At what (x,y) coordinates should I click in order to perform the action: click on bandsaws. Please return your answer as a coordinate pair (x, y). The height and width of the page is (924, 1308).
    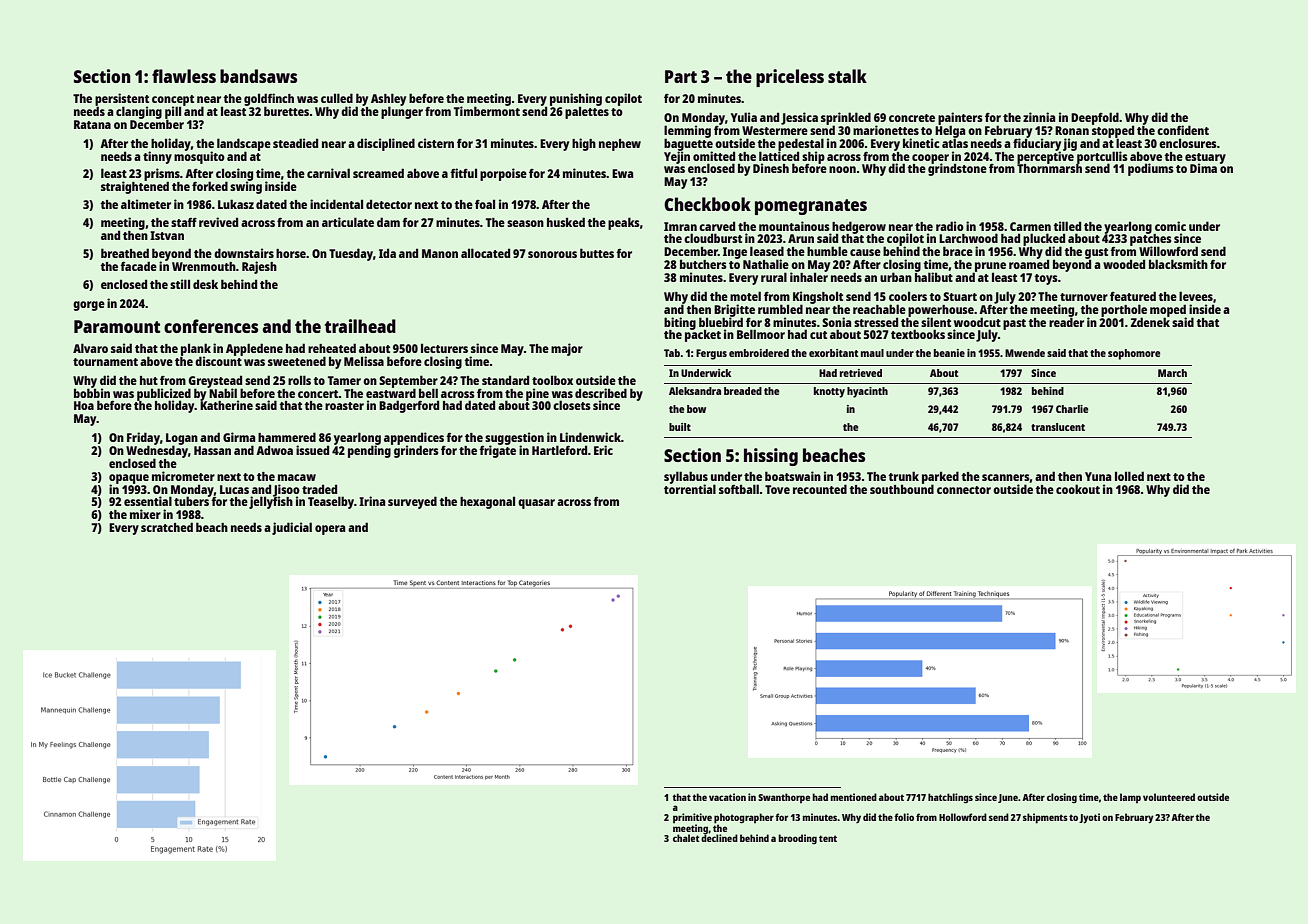
    Looking at the image, I should click on (258, 76).
